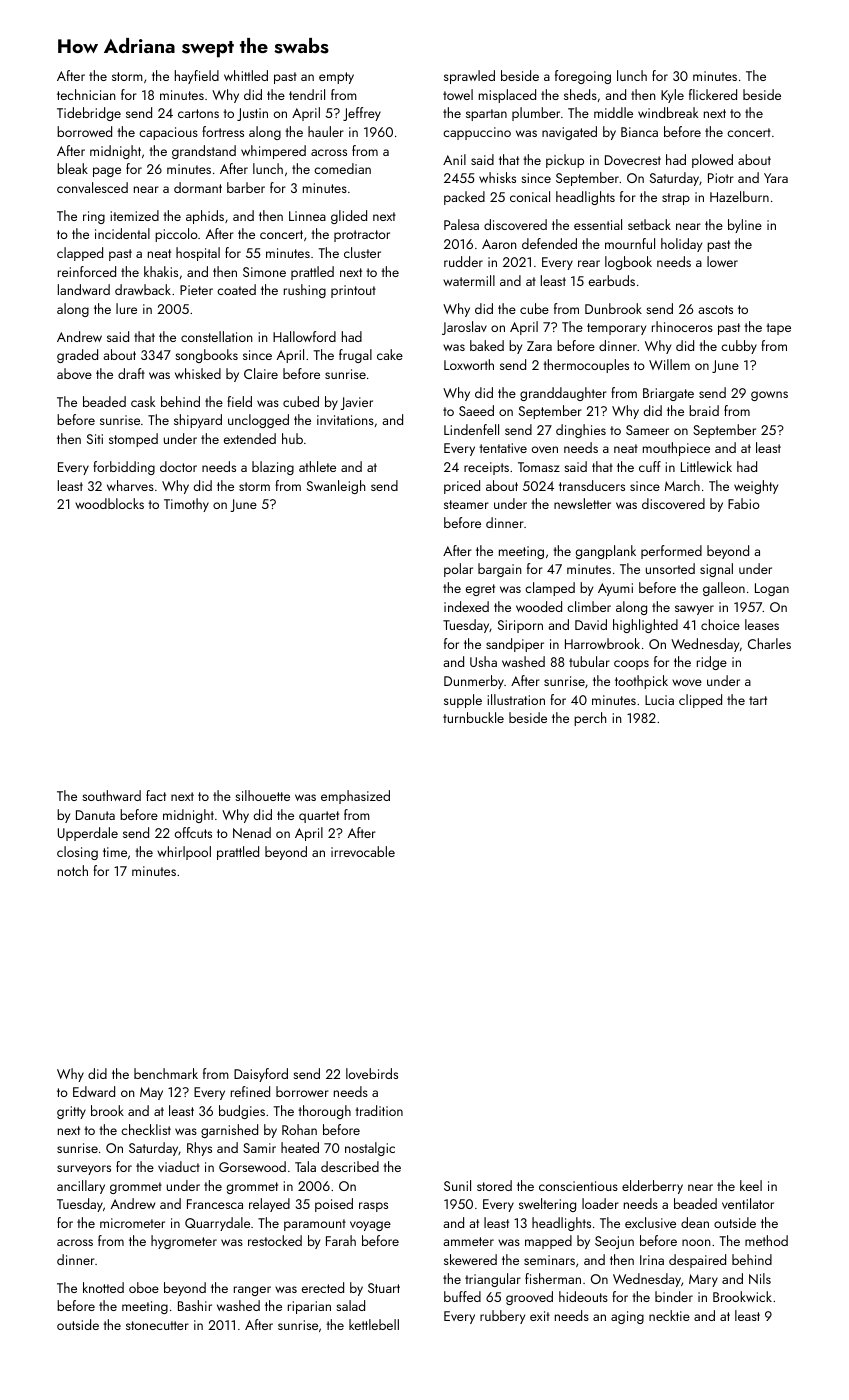 The image size is (849, 1400). Describe the element at coordinates (292, 438) in the screenshot. I see `hub` at that location.
